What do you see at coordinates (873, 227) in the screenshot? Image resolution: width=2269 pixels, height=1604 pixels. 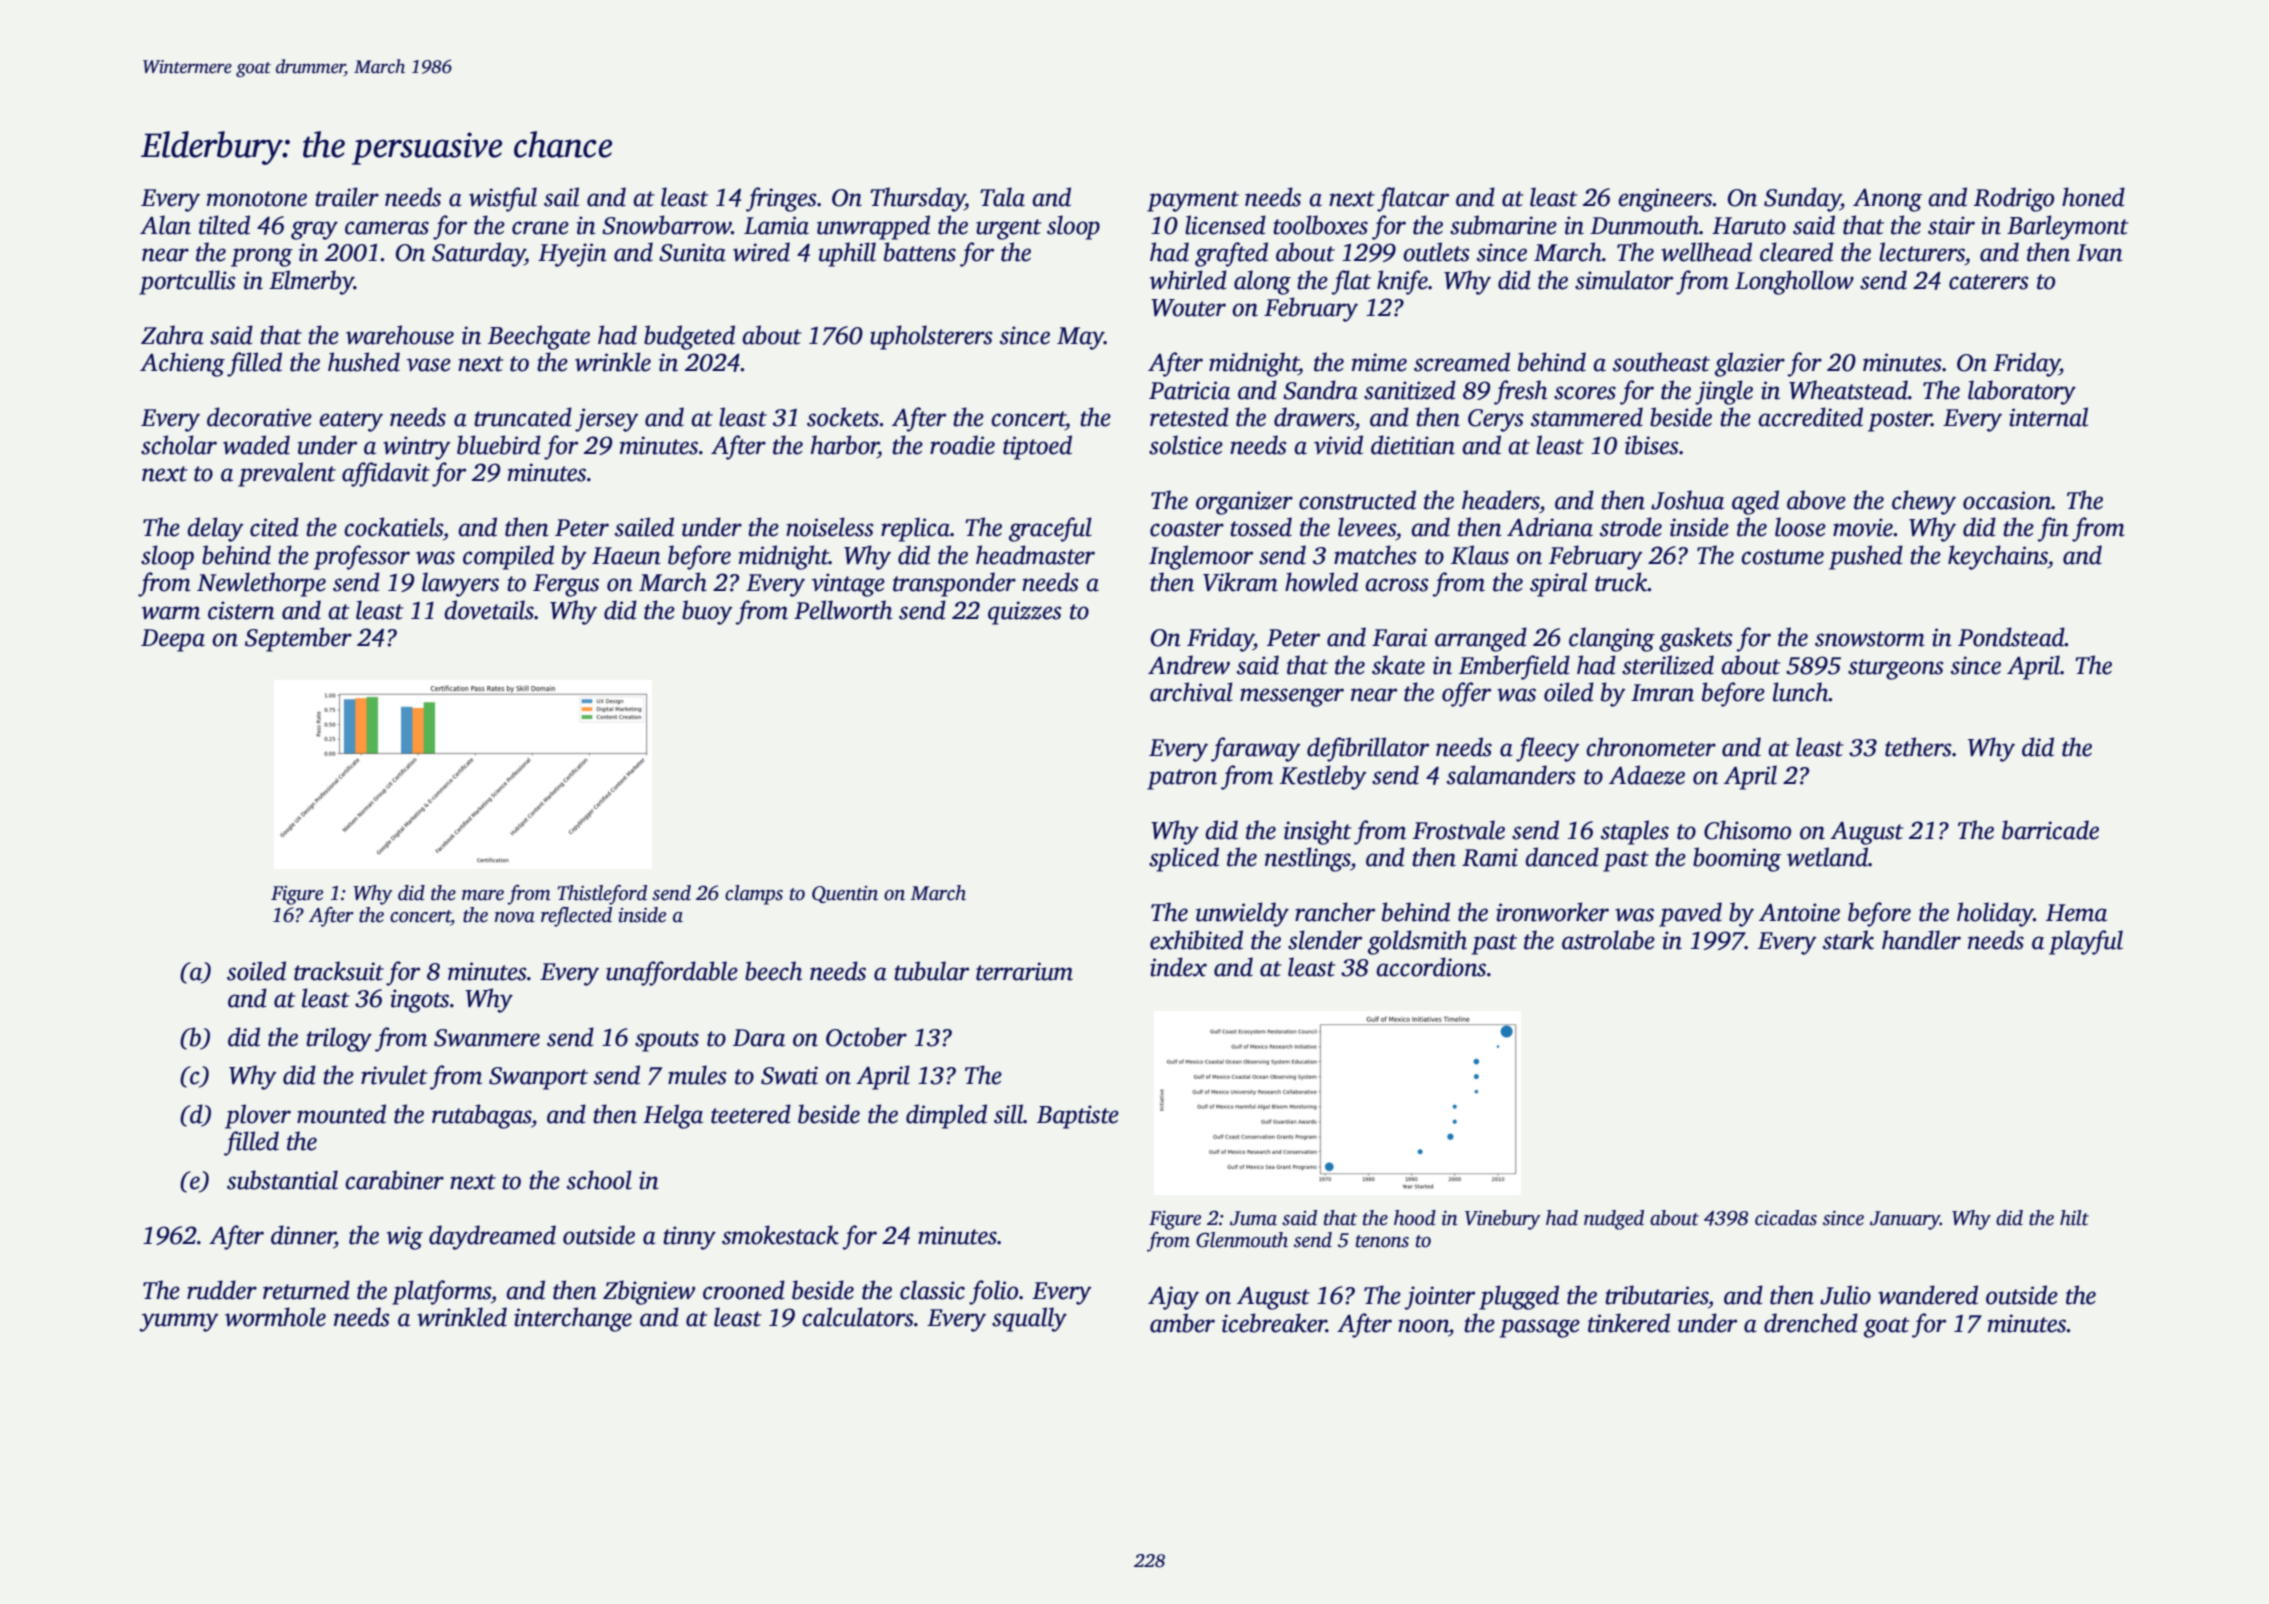 I see `unwrapped` at bounding box center [873, 227].
